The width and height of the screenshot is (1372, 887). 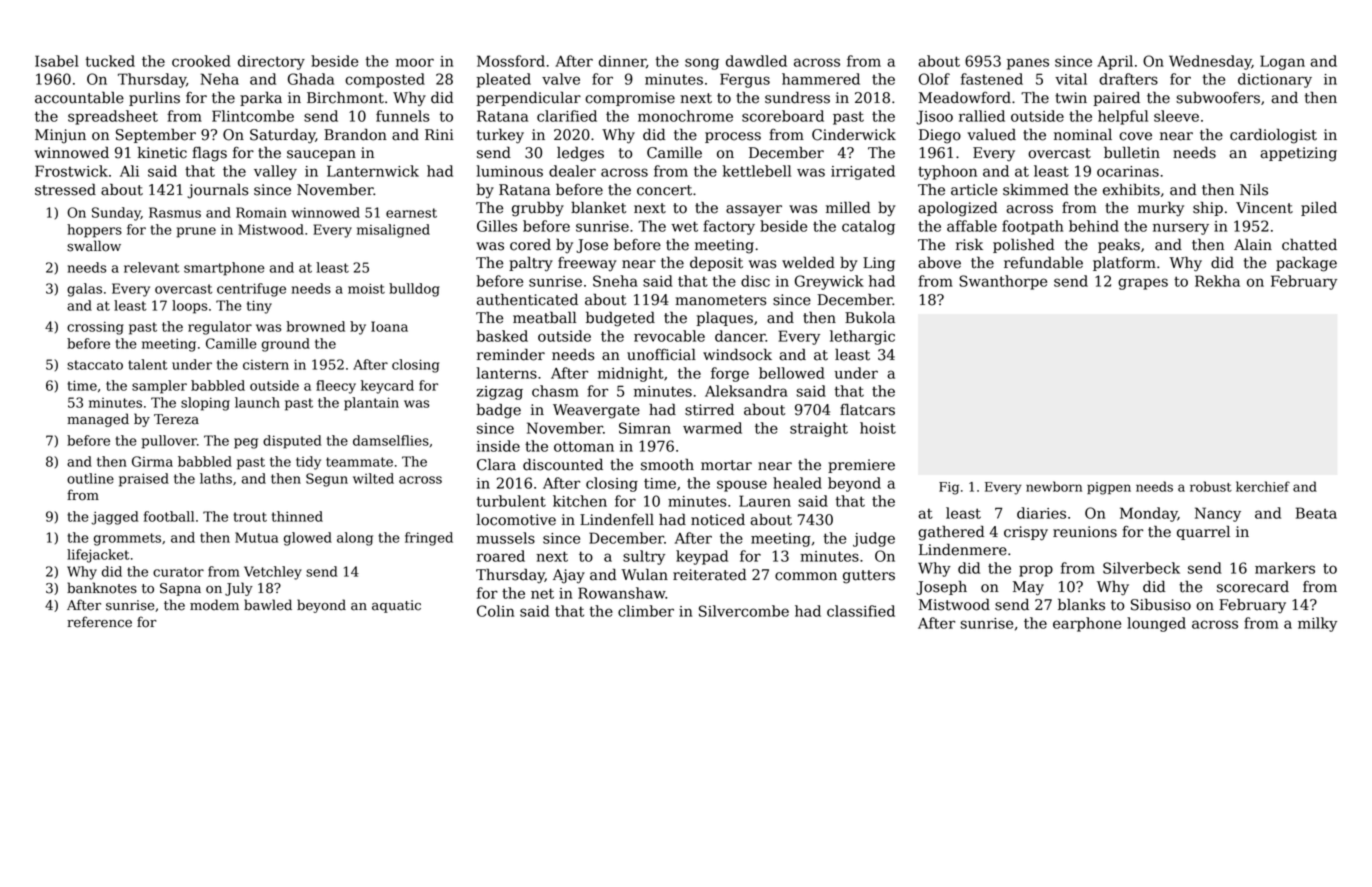 I want to click on irrigated, so click(x=863, y=172).
